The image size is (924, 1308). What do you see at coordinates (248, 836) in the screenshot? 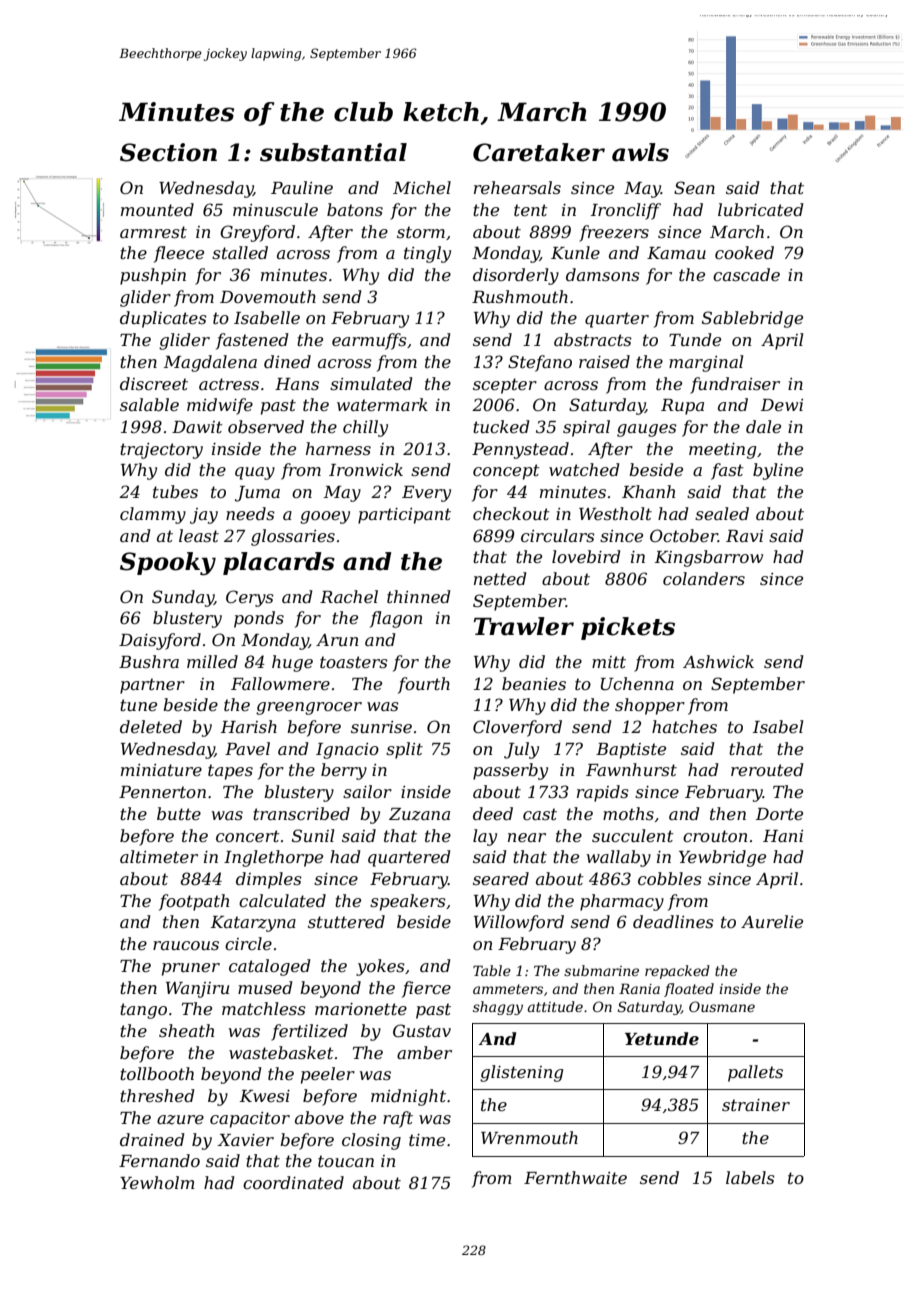
I see `concert` at bounding box center [248, 836].
